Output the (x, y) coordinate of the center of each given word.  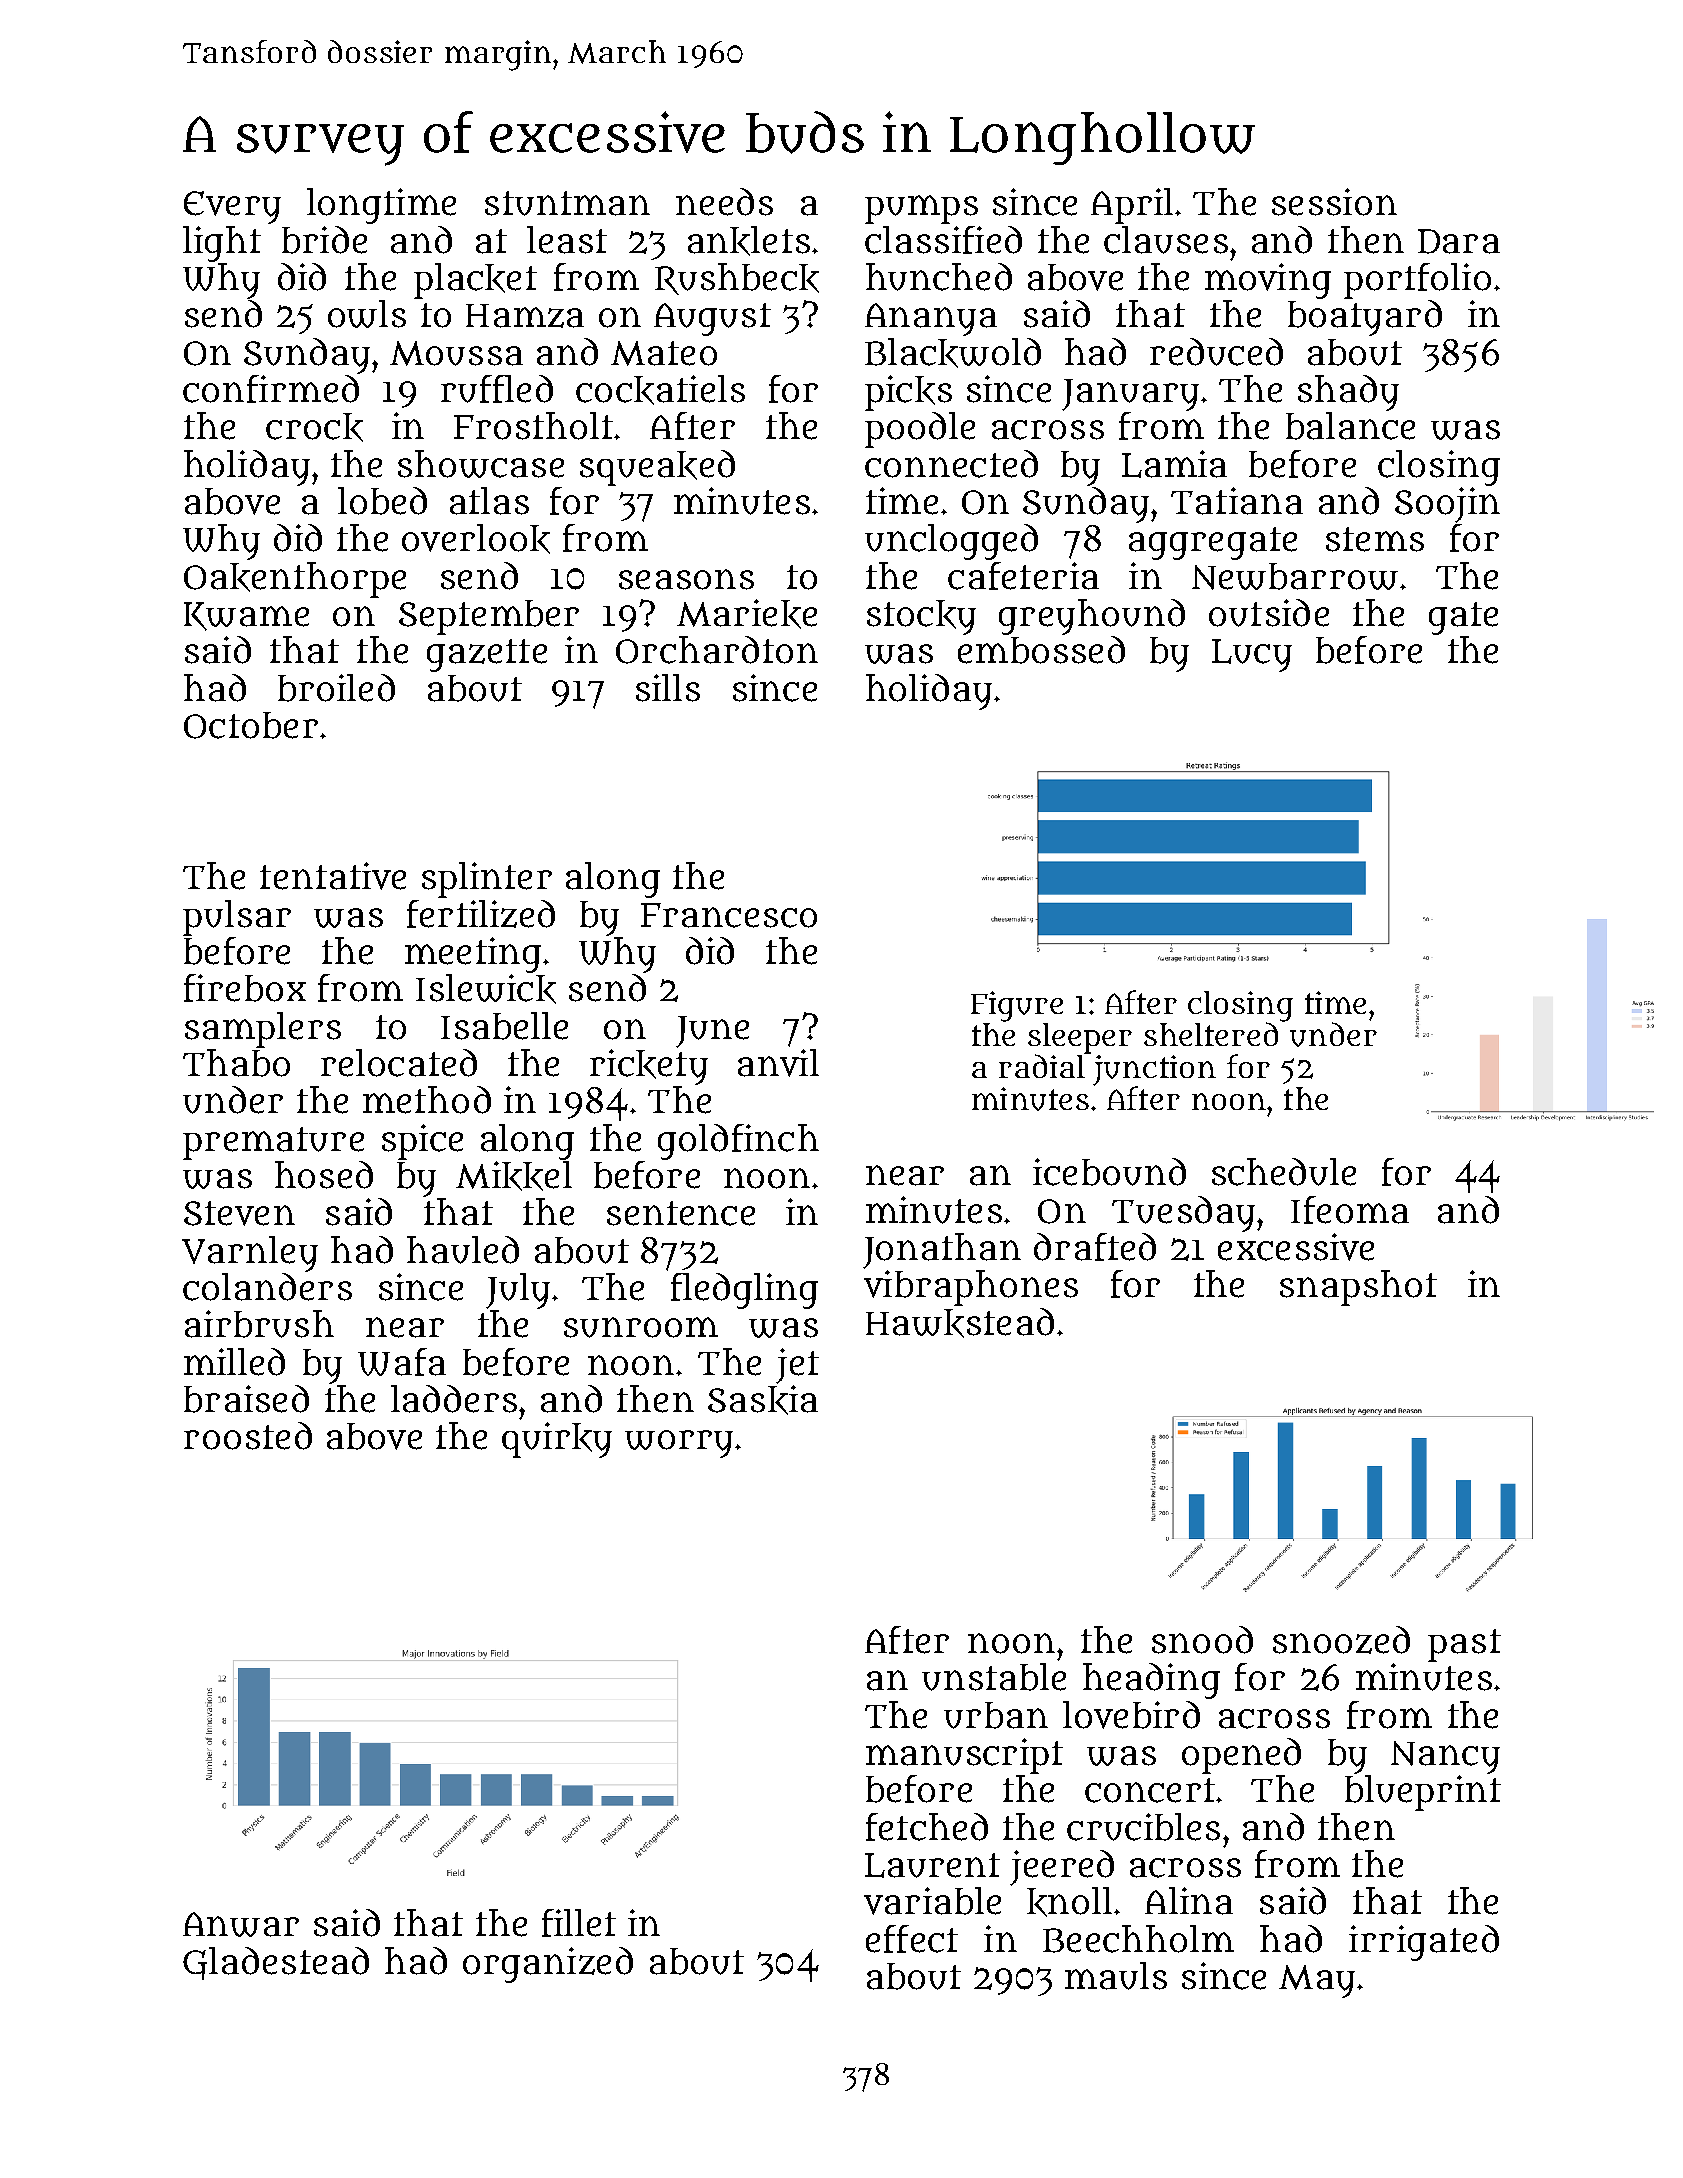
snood (1202, 1640)
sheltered (1211, 1034)
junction (1154, 1070)
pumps (921, 209)
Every (232, 207)
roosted (248, 1436)
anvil (778, 1063)
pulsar (237, 918)
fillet (579, 1923)
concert (1150, 1790)
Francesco (729, 915)
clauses (1166, 240)
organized (548, 1965)
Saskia (763, 1400)
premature (273, 1143)
